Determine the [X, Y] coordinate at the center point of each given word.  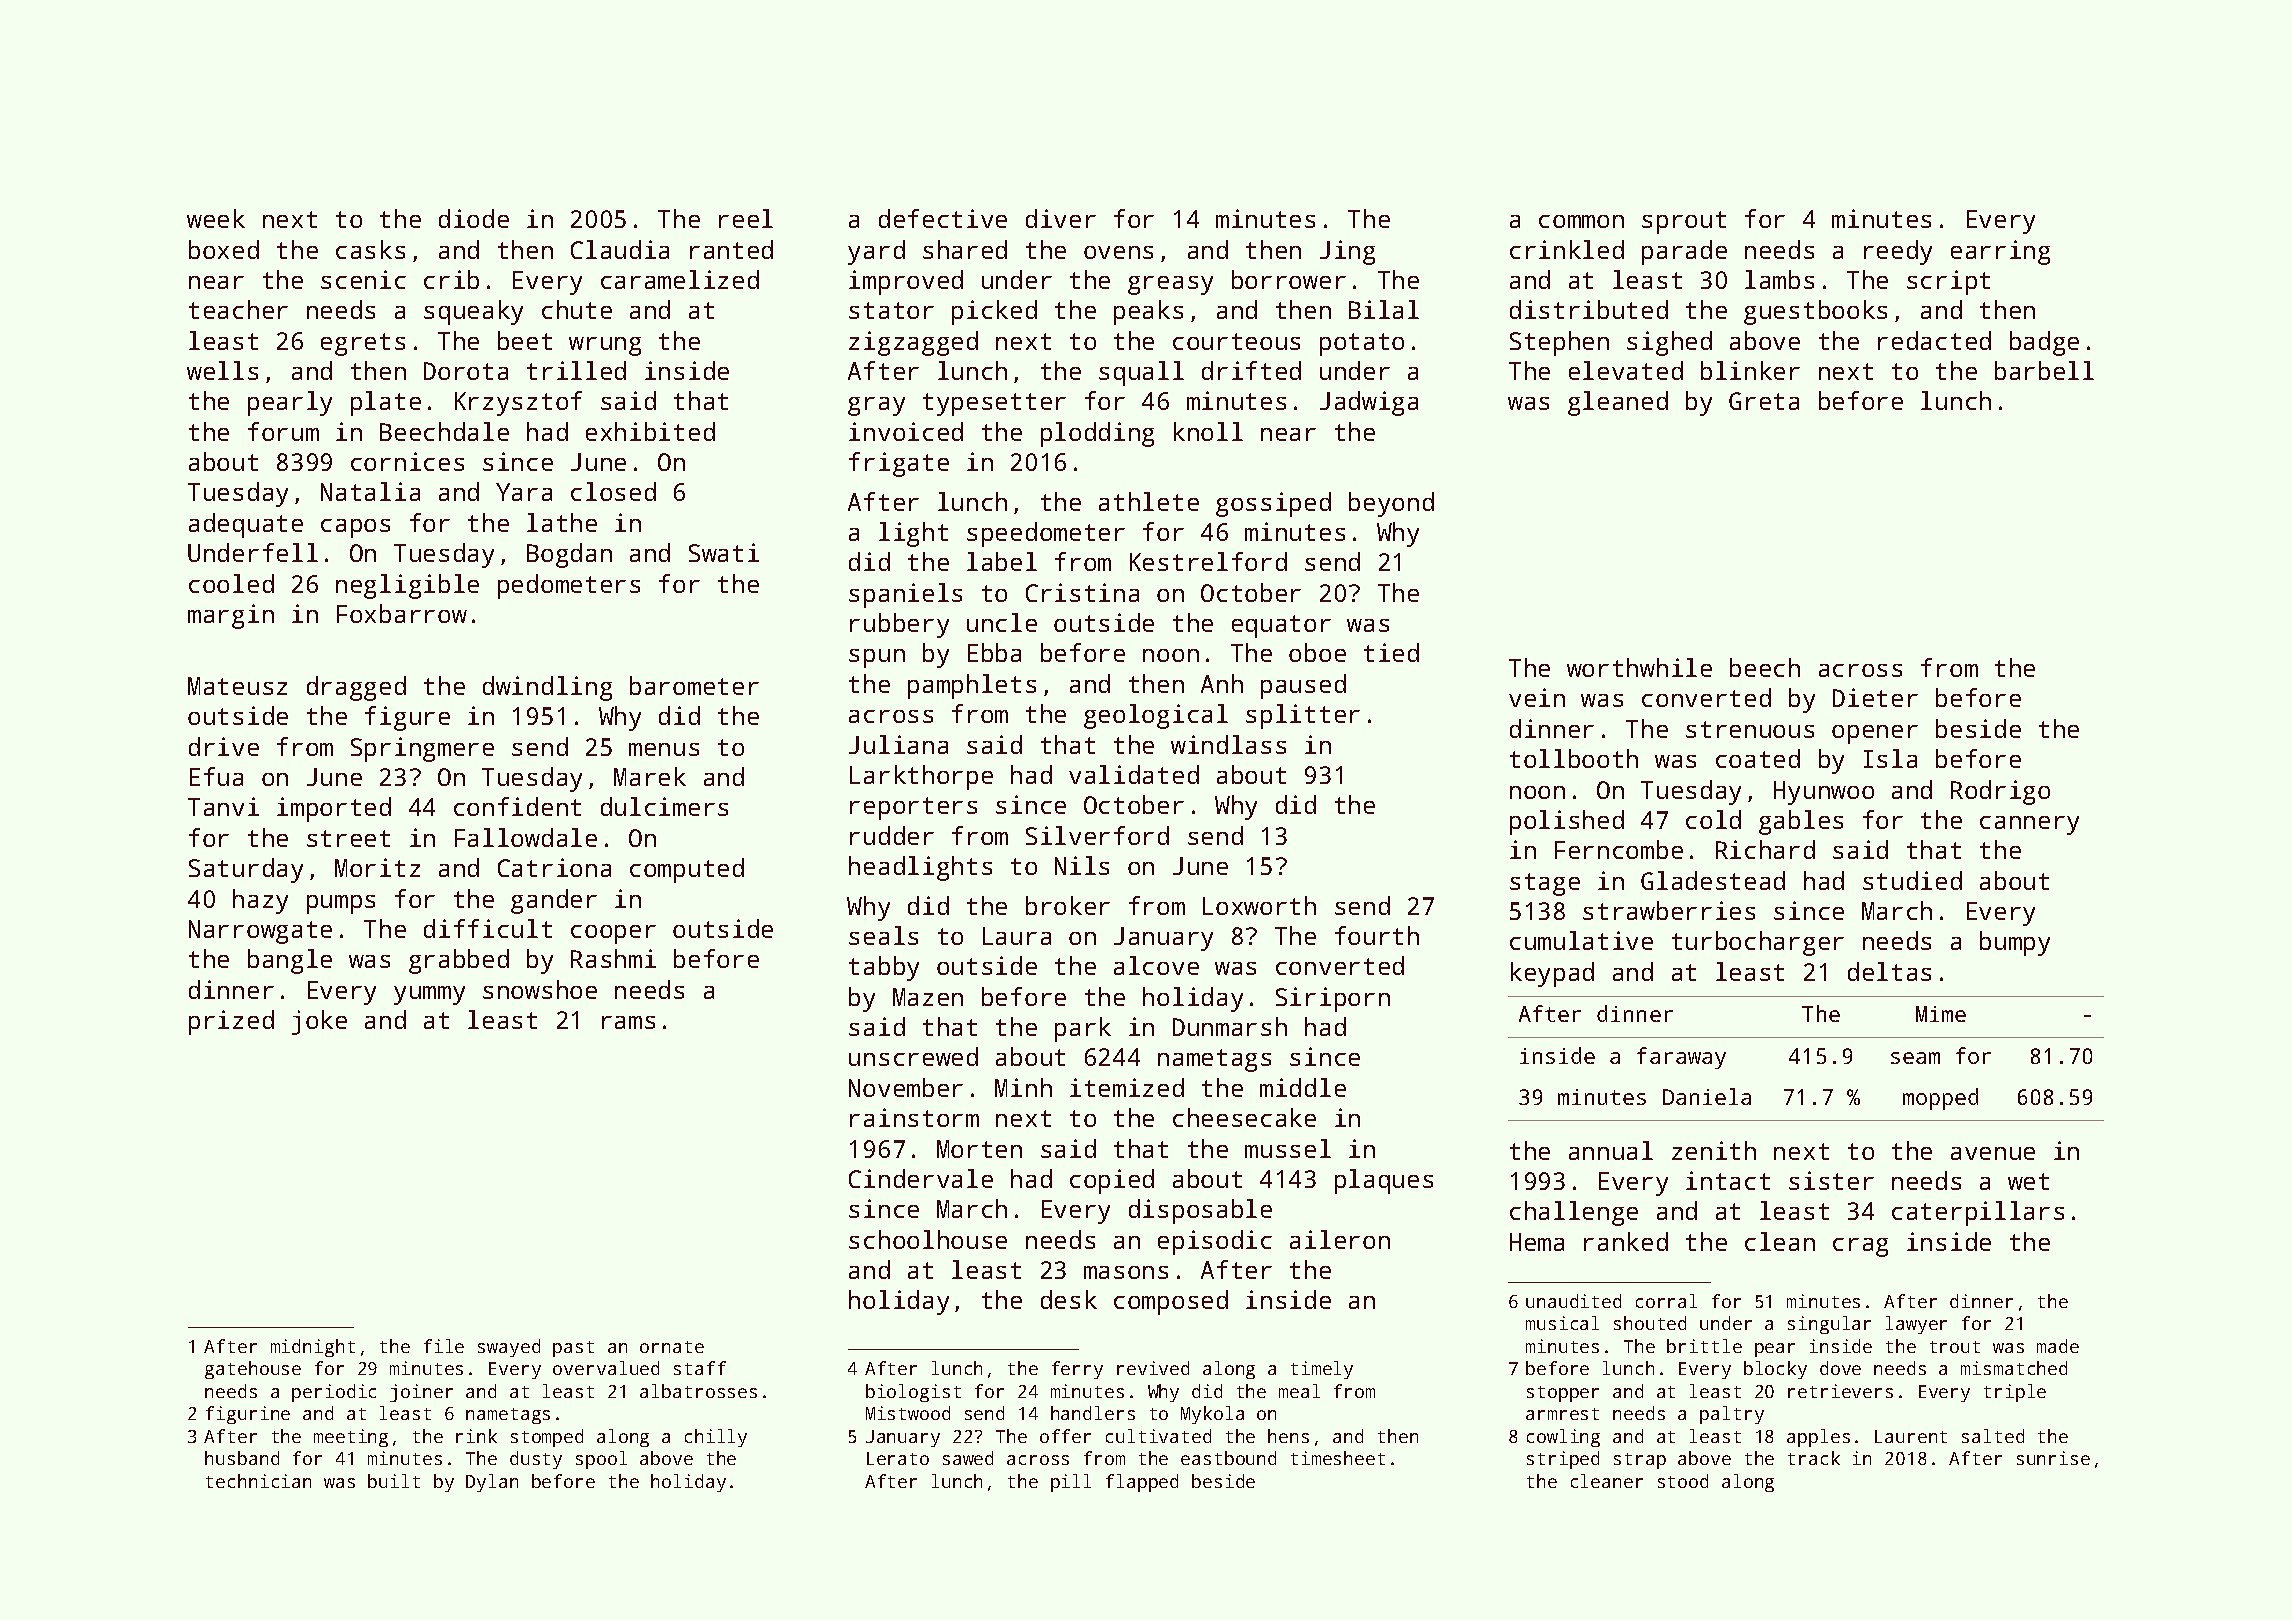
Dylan [492, 1483]
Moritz [377, 867]
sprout [1684, 222]
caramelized [680, 279]
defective [943, 218]
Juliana [898, 744]
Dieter [1875, 697]
